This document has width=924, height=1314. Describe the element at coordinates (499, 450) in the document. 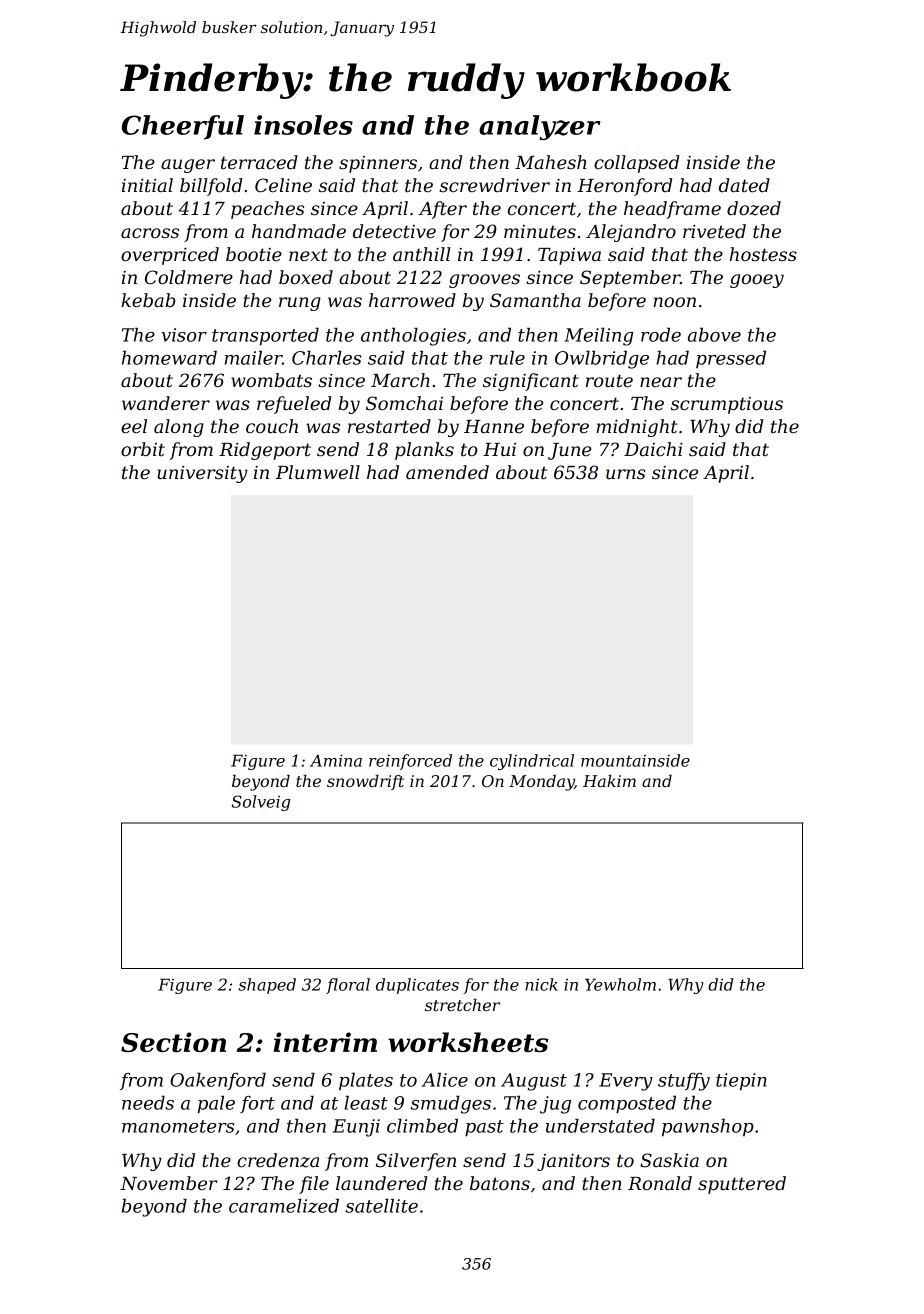

I see `Hui` at that location.
